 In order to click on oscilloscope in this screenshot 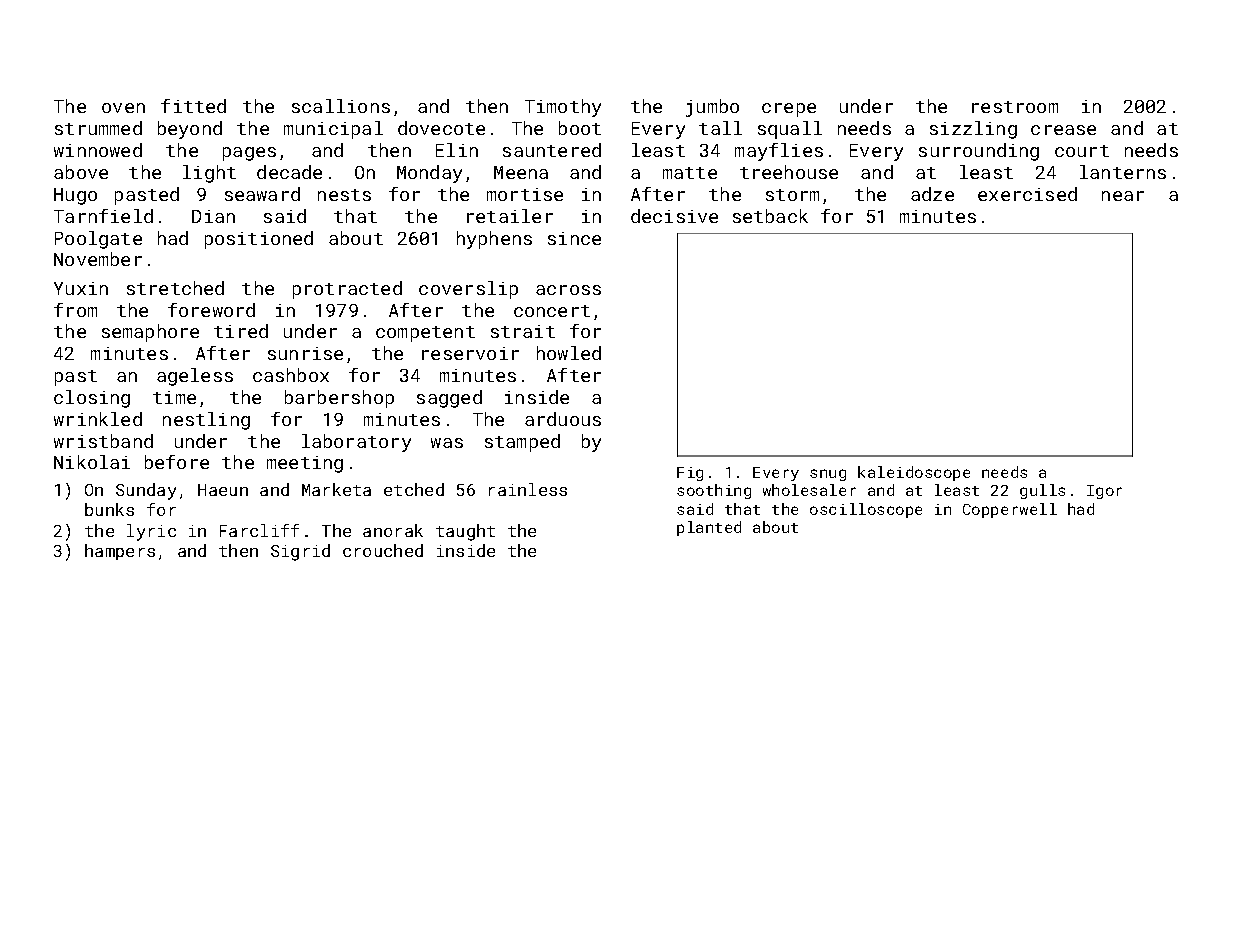, I will do `click(866, 510)`.
